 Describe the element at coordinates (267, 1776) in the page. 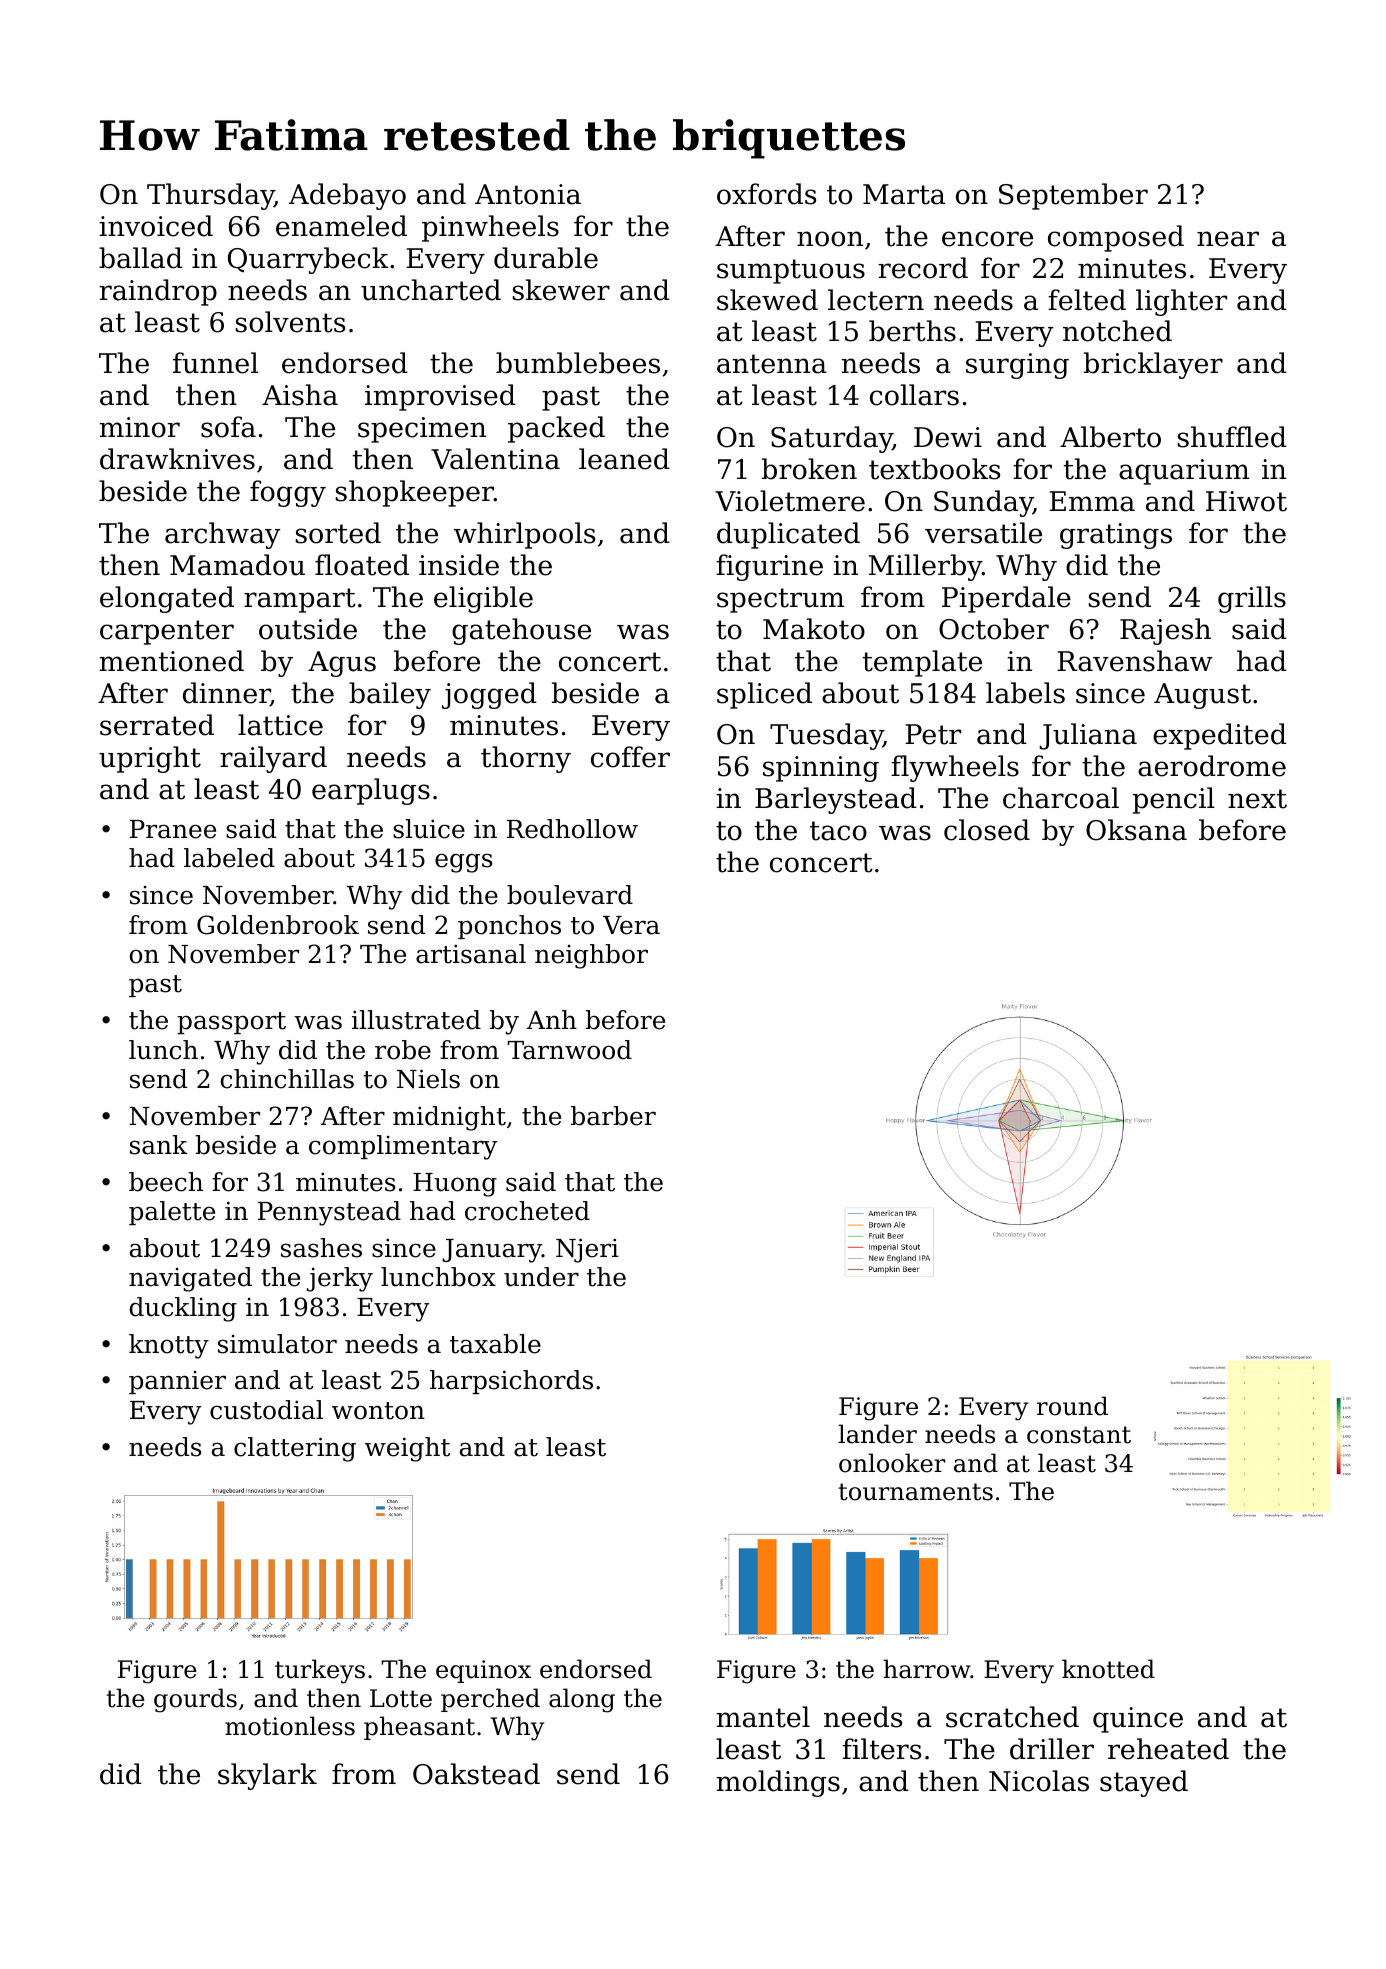

I see `skylark` at that location.
